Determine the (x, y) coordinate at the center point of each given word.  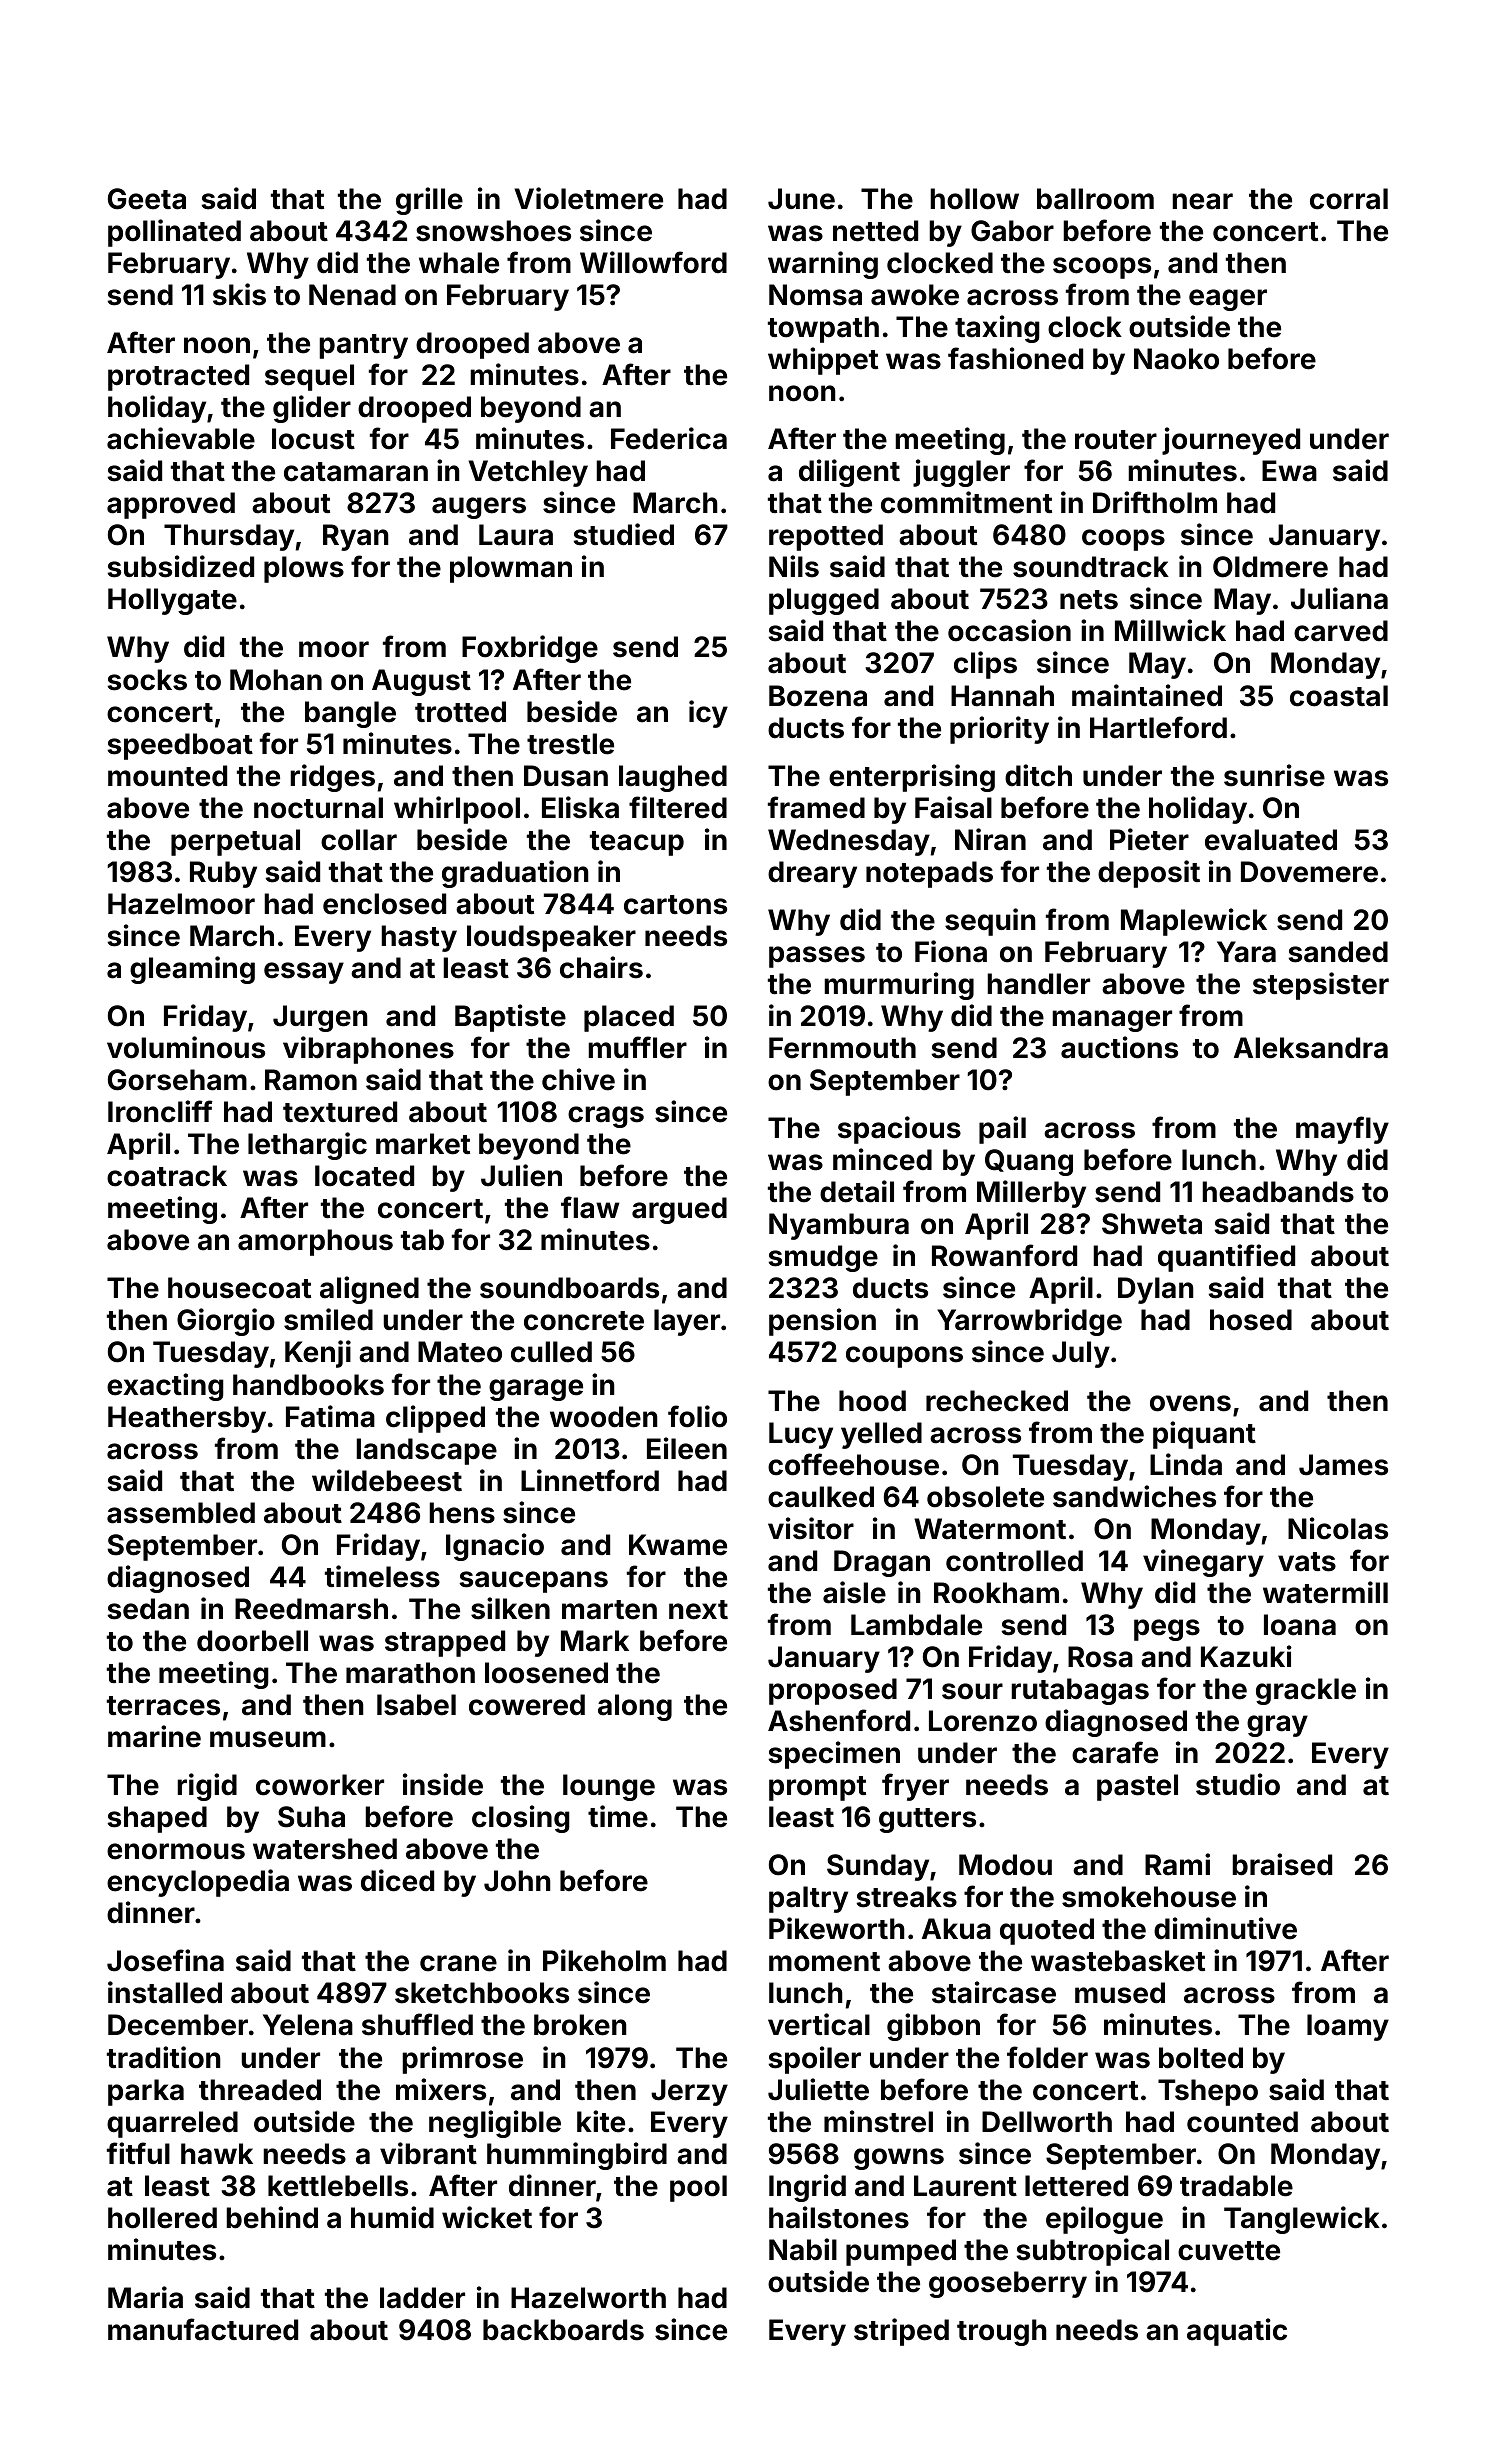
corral (1349, 199)
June (801, 199)
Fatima (330, 1416)
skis (239, 294)
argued (679, 1210)
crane (458, 1963)
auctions (1119, 1047)
